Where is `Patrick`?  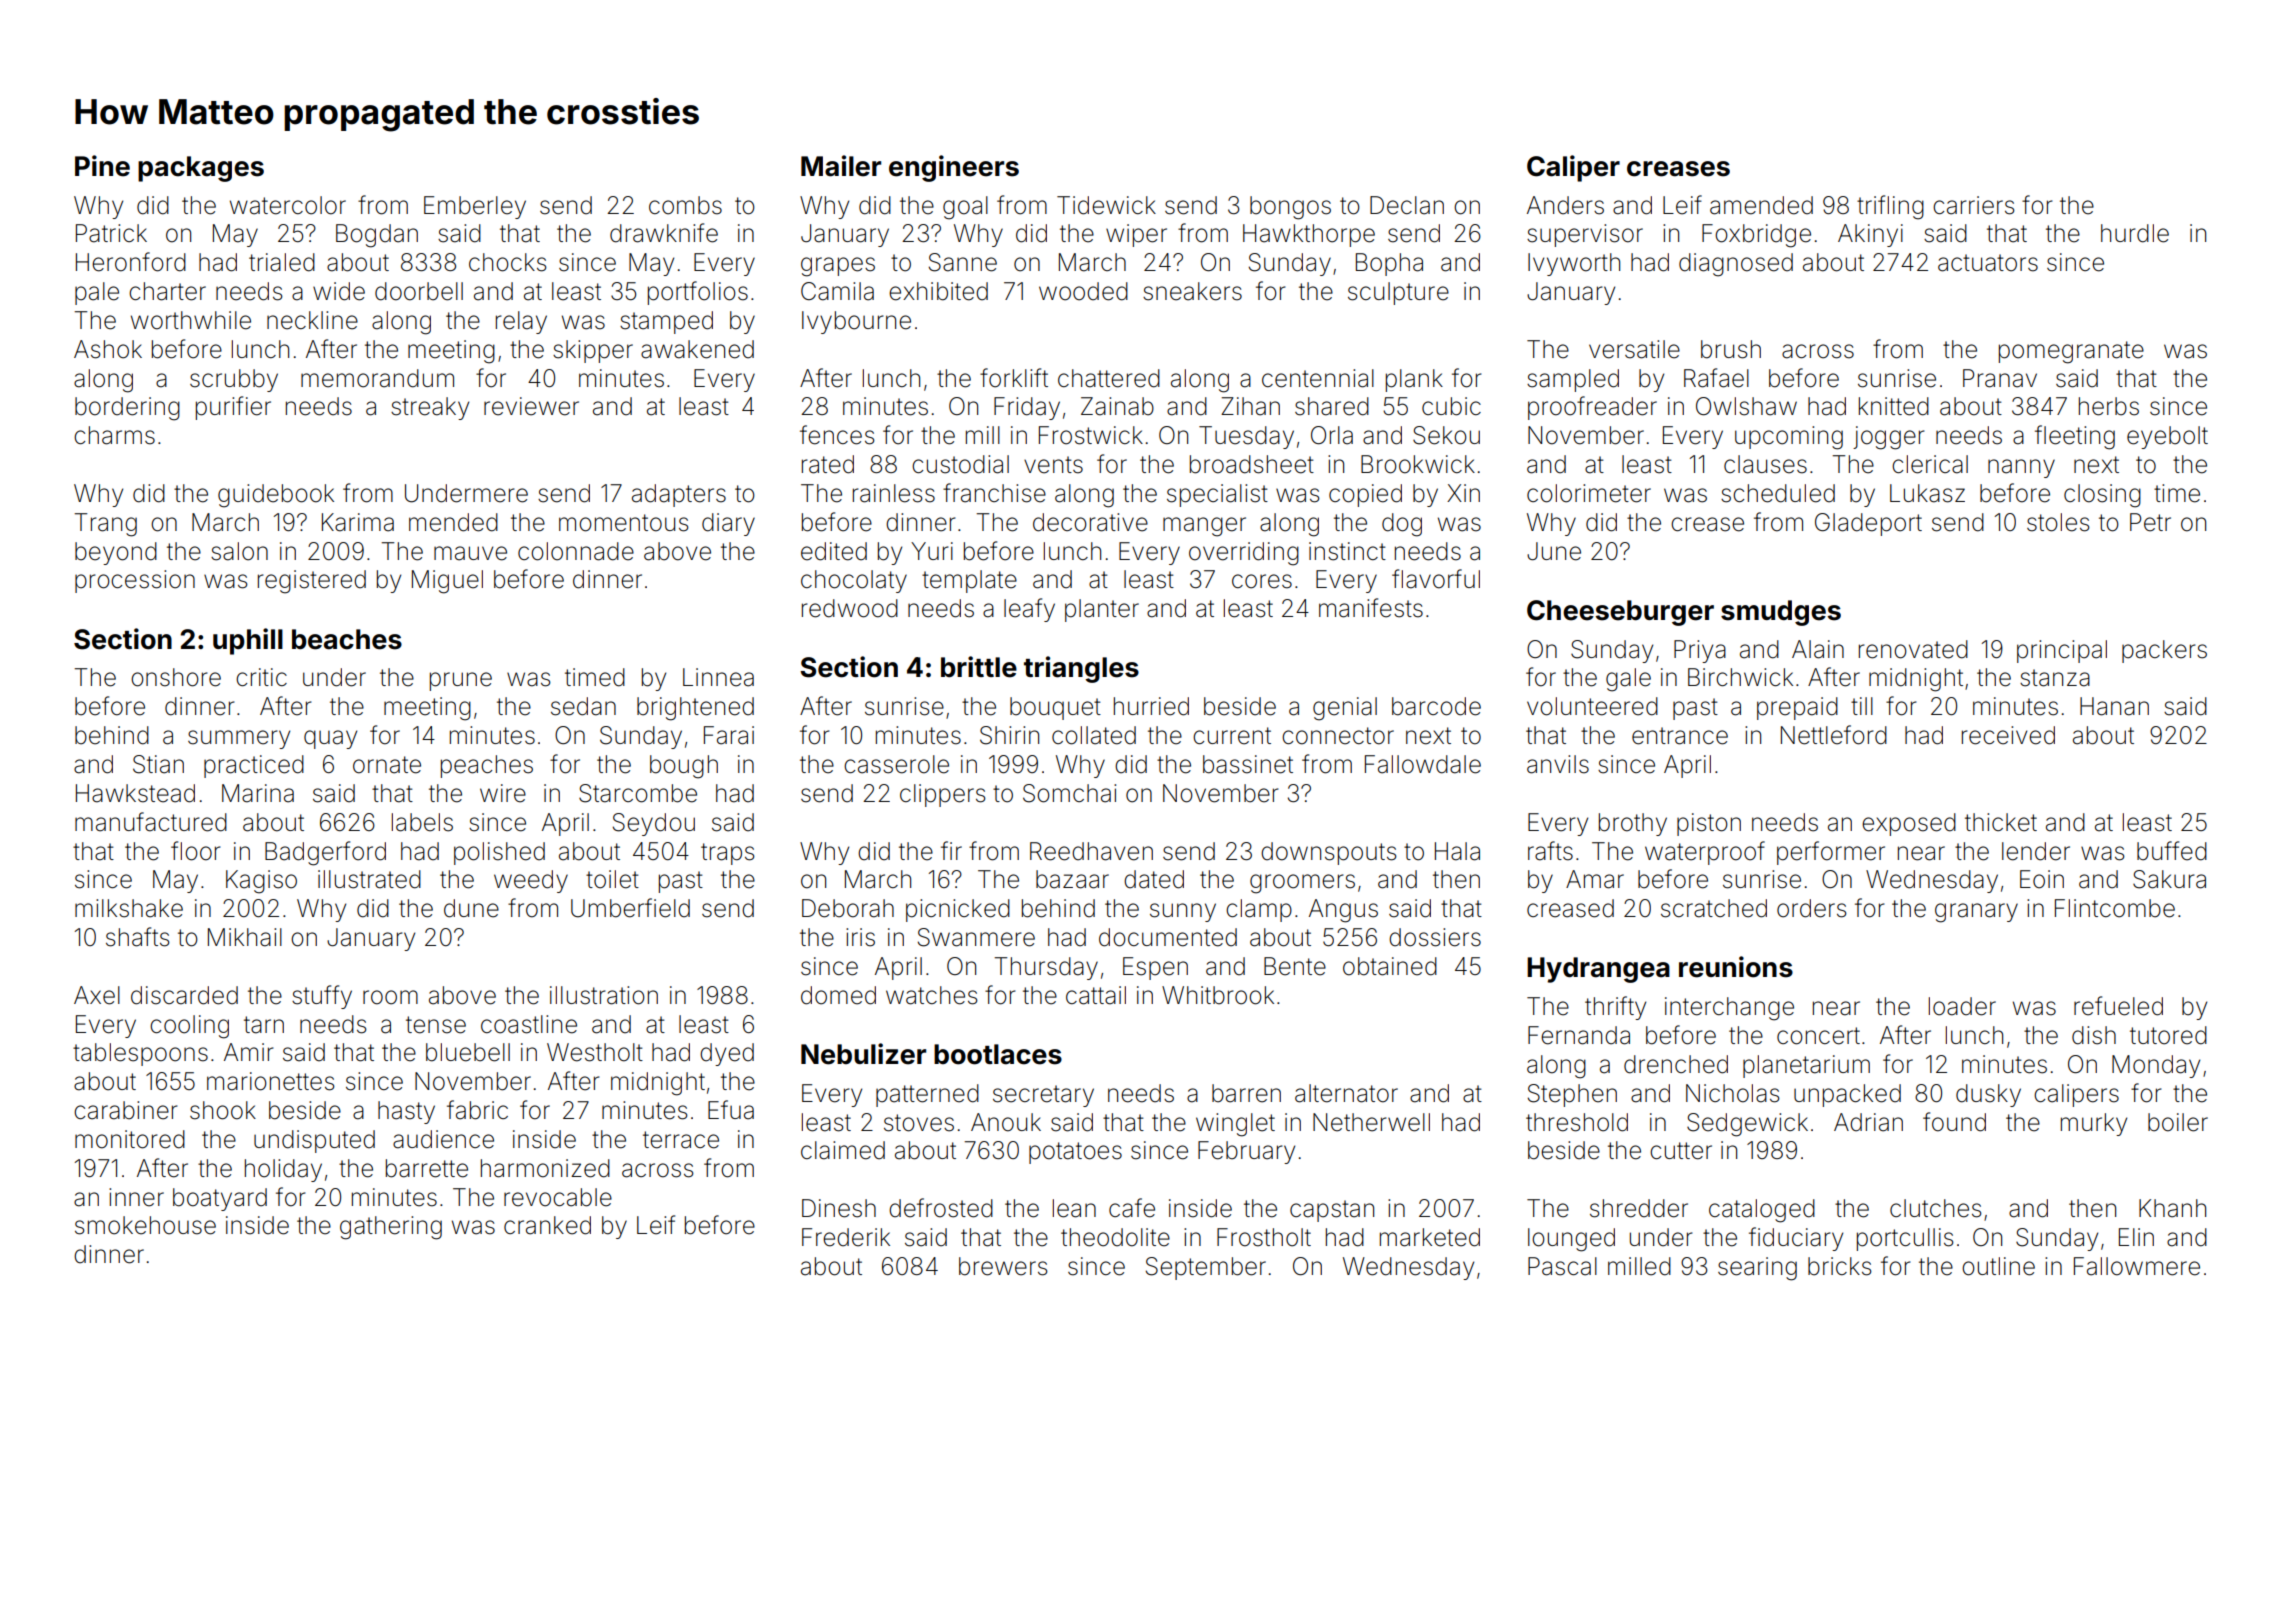
Patrick is located at coordinates (111, 233).
